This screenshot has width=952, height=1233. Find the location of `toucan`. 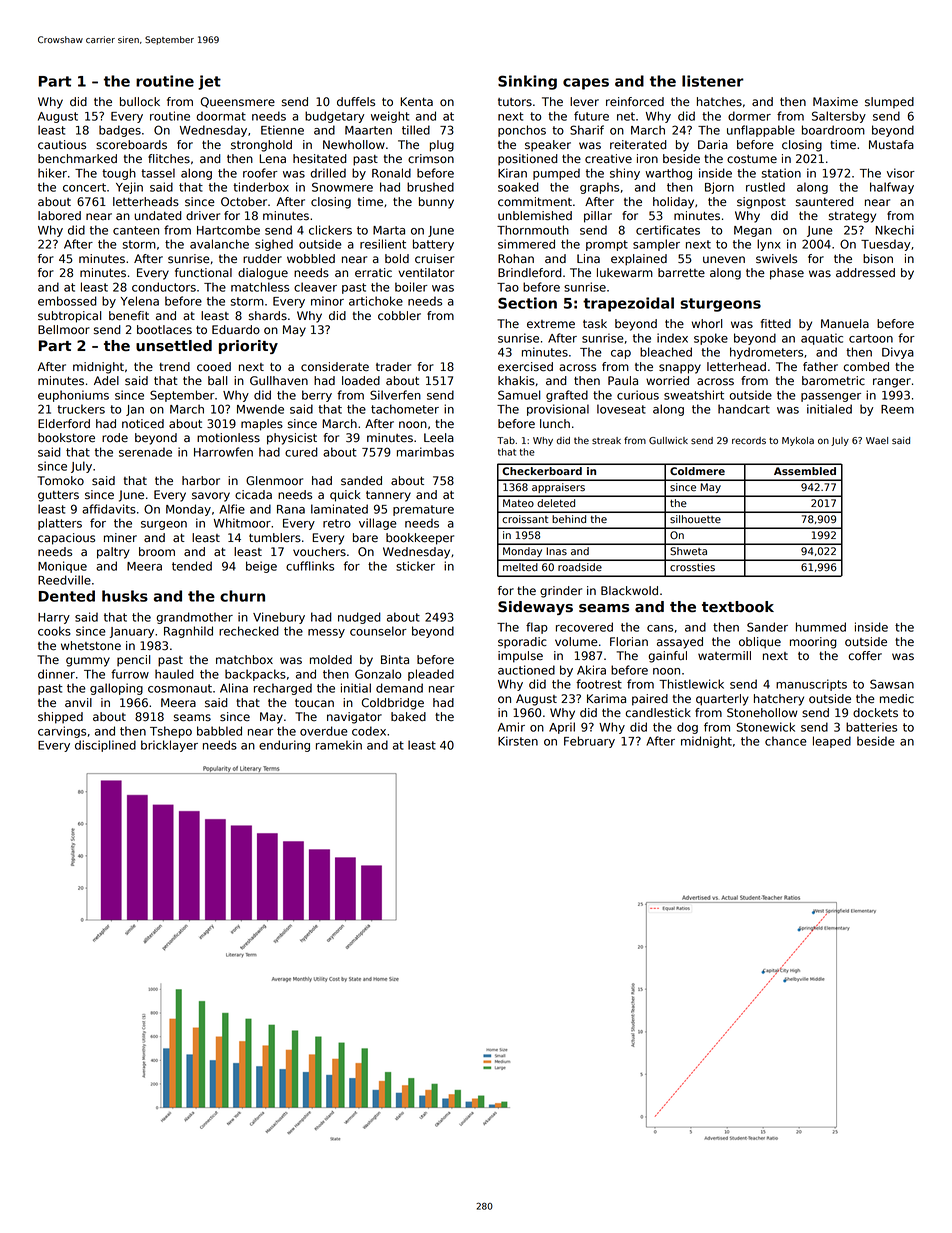

toucan is located at coordinates (314, 703).
